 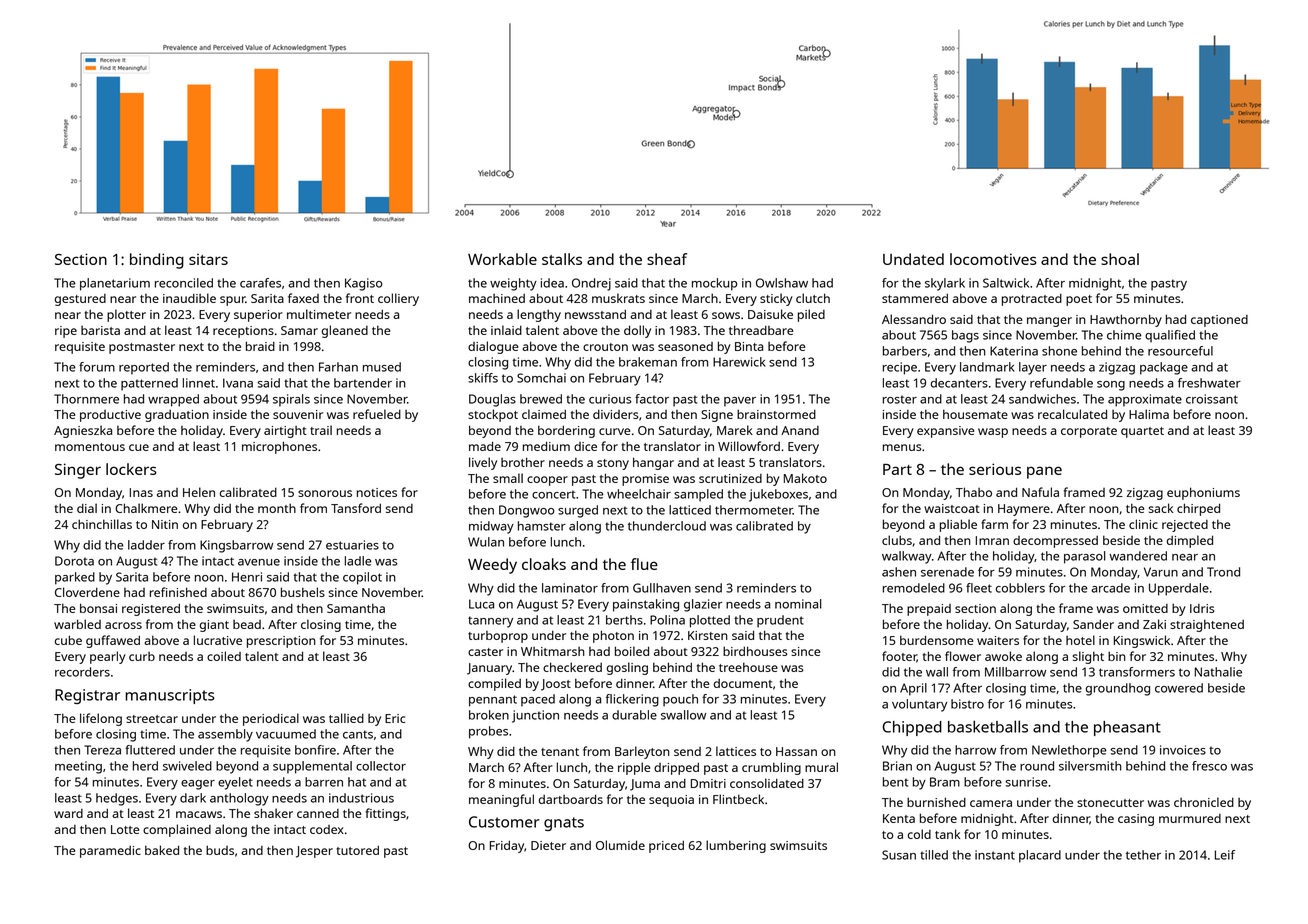 I want to click on recorders, so click(x=82, y=672).
